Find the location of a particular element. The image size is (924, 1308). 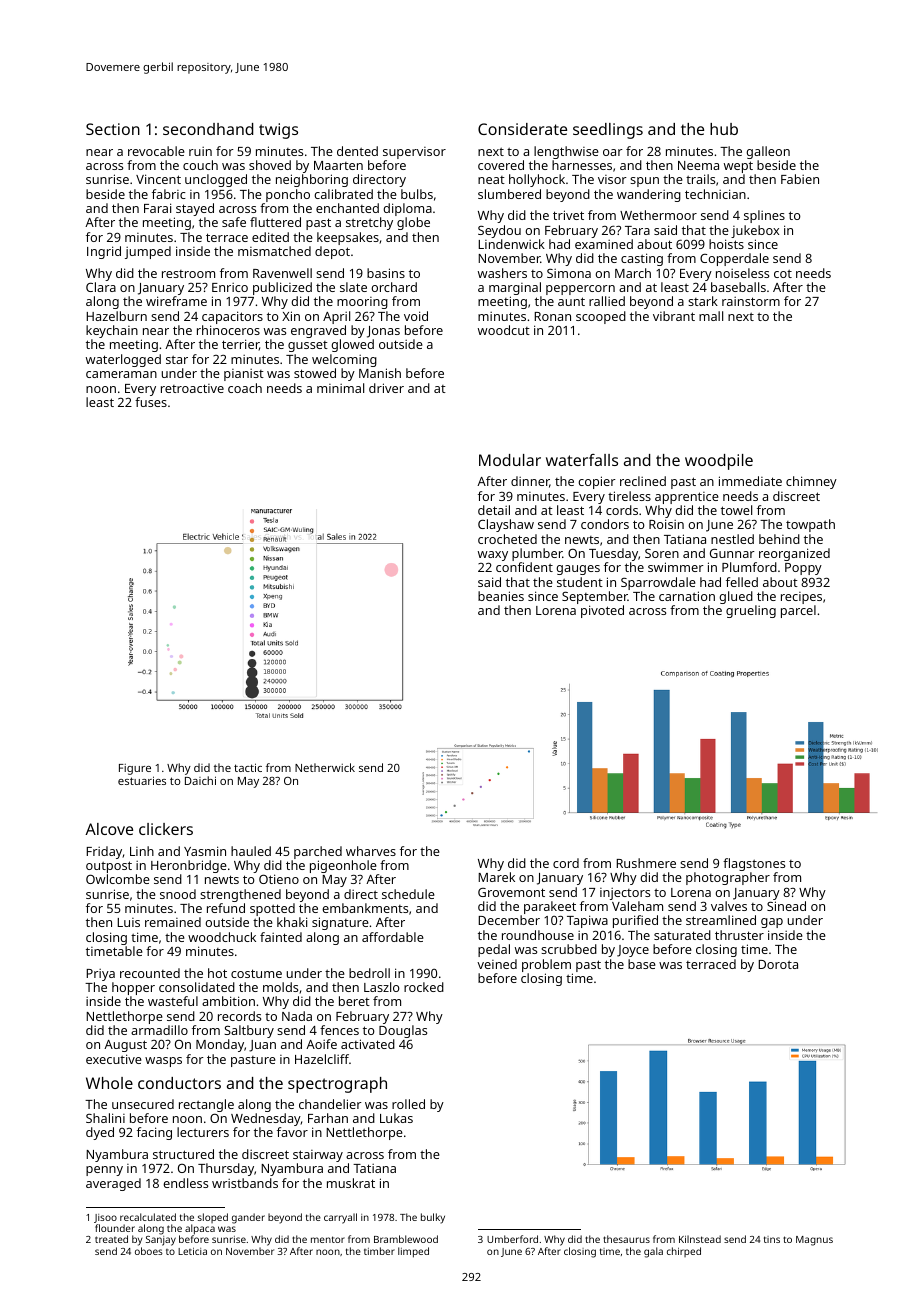

marginal is located at coordinates (515, 288).
